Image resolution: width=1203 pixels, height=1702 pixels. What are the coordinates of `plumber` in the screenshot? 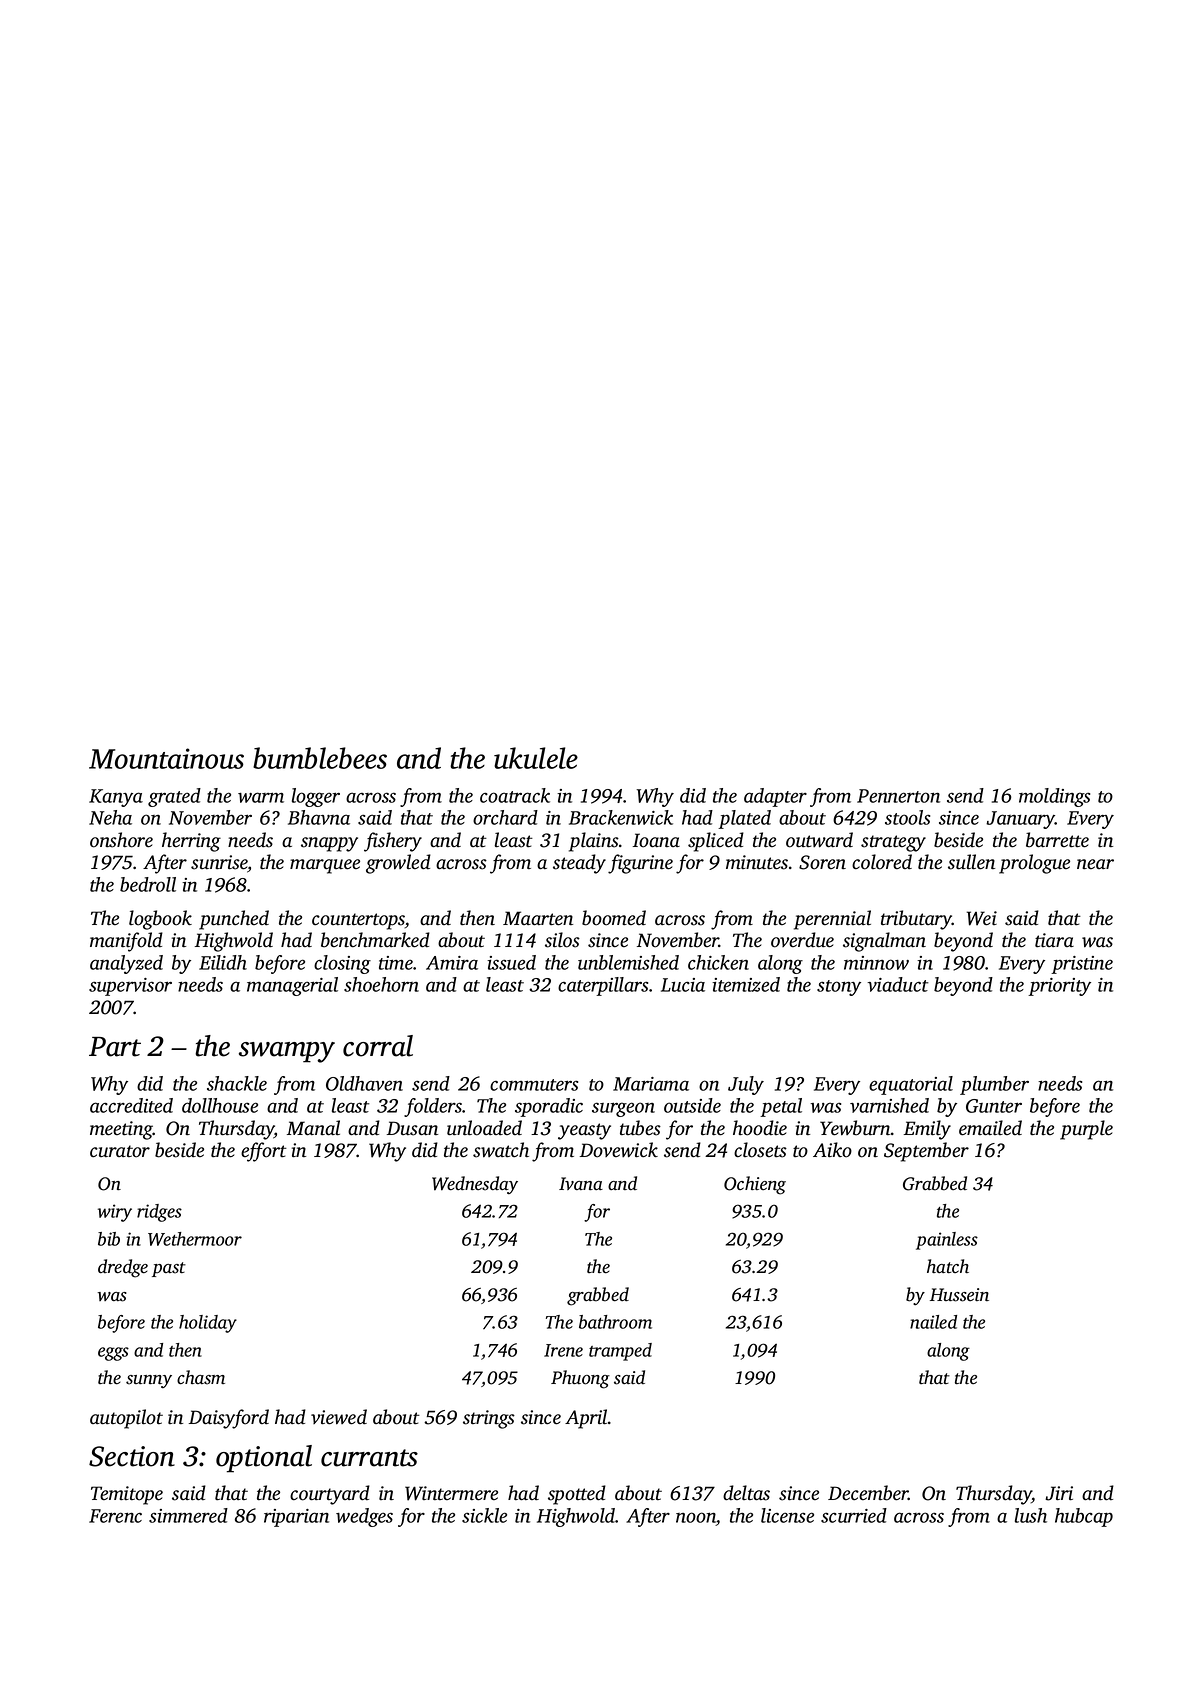 It's located at (994, 1085).
